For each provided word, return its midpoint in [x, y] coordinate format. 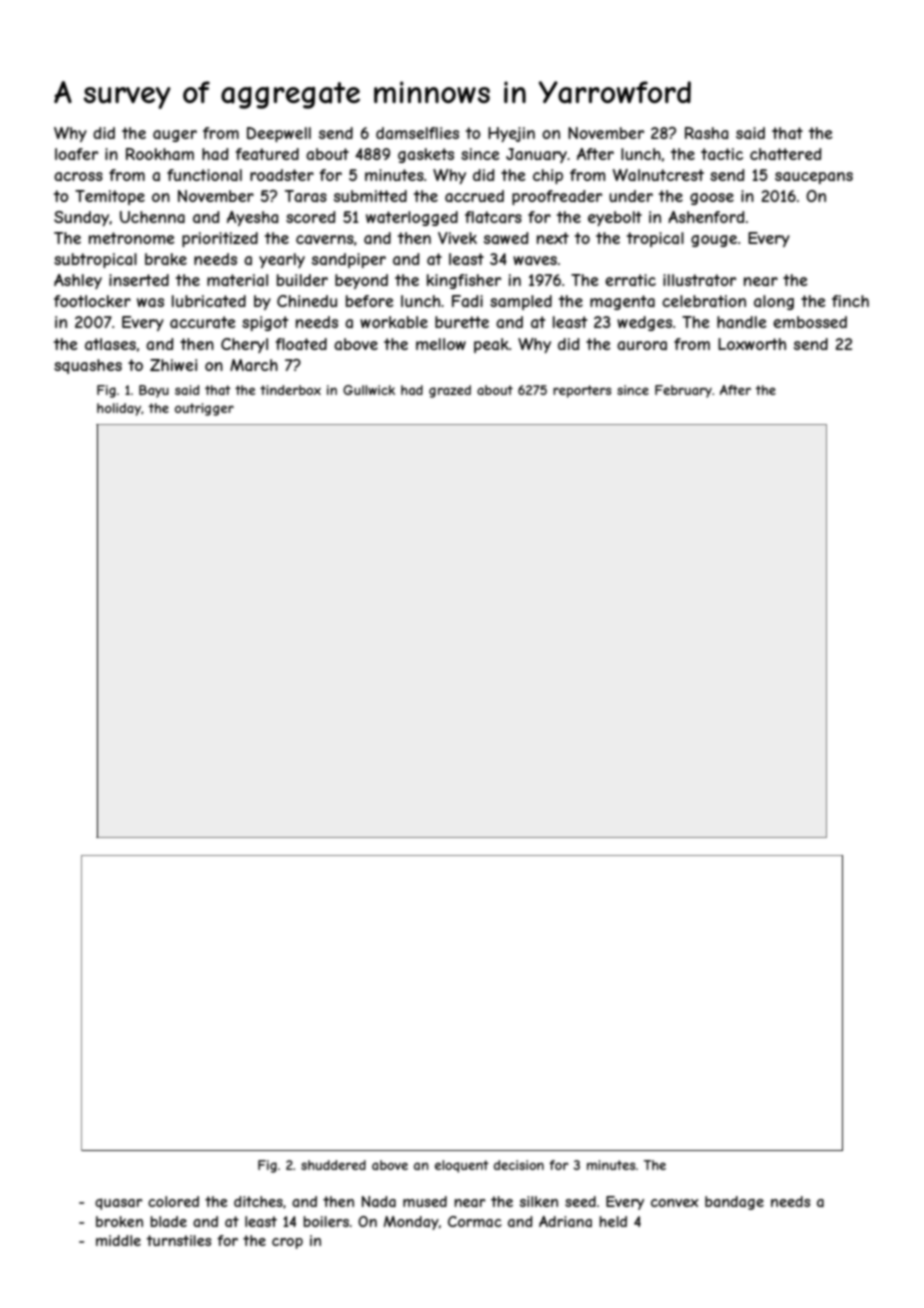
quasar [119, 1204]
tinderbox [290, 390]
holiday [119, 409]
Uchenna [152, 217]
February [683, 391]
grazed [450, 391]
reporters [582, 391]
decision [519, 1165]
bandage [734, 1203]
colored [173, 1201]
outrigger [204, 409]
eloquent [462, 1166]
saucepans [814, 178]
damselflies [417, 133]
